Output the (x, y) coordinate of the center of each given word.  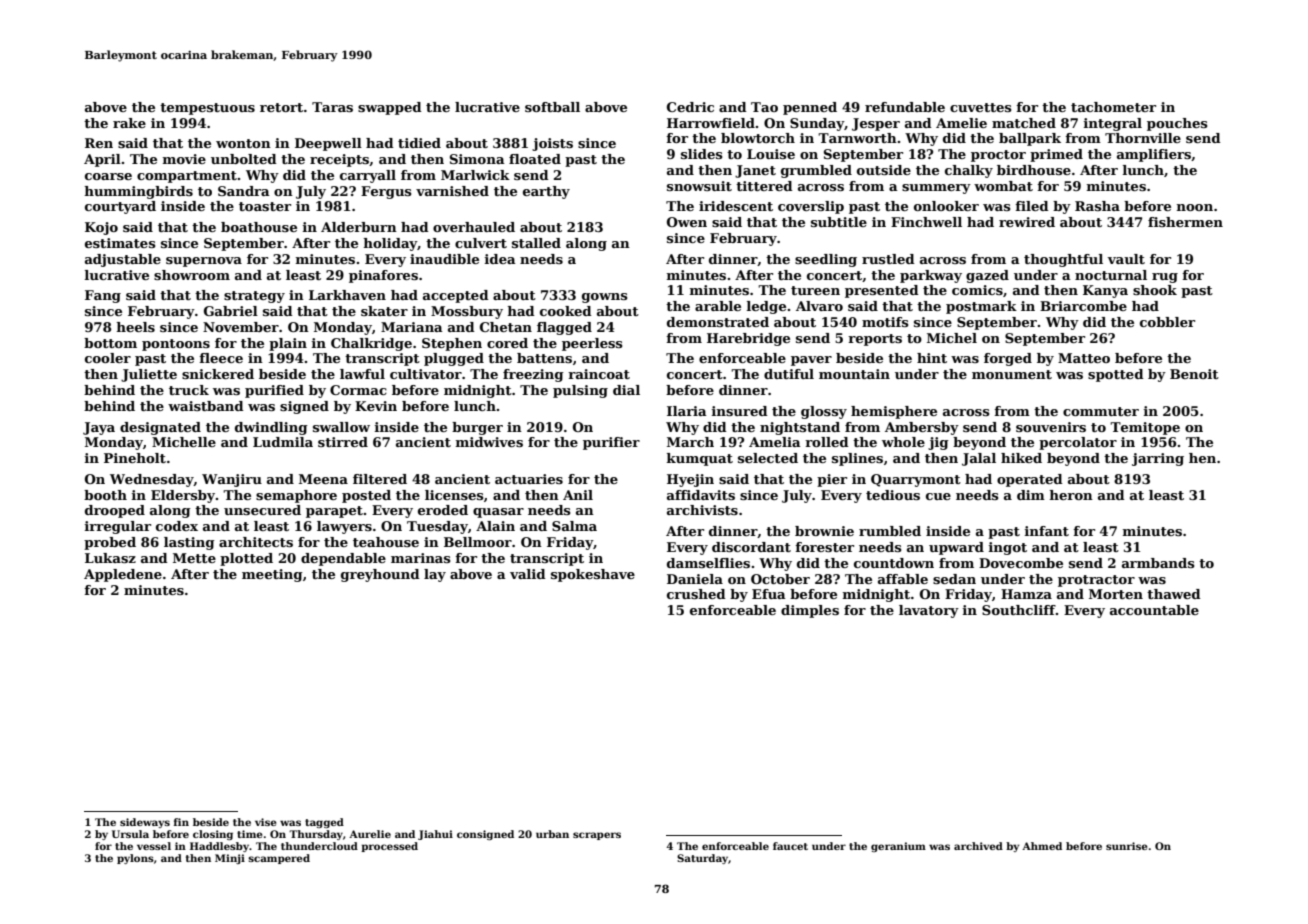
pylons (135, 859)
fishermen (1185, 222)
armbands (1158, 563)
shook (1155, 290)
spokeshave (593, 575)
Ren (99, 143)
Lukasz (110, 558)
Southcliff (1019, 610)
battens (544, 358)
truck (189, 390)
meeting (272, 575)
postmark (981, 307)
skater (384, 311)
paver (811, 361)
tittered (764, 186)
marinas (421, 558)
